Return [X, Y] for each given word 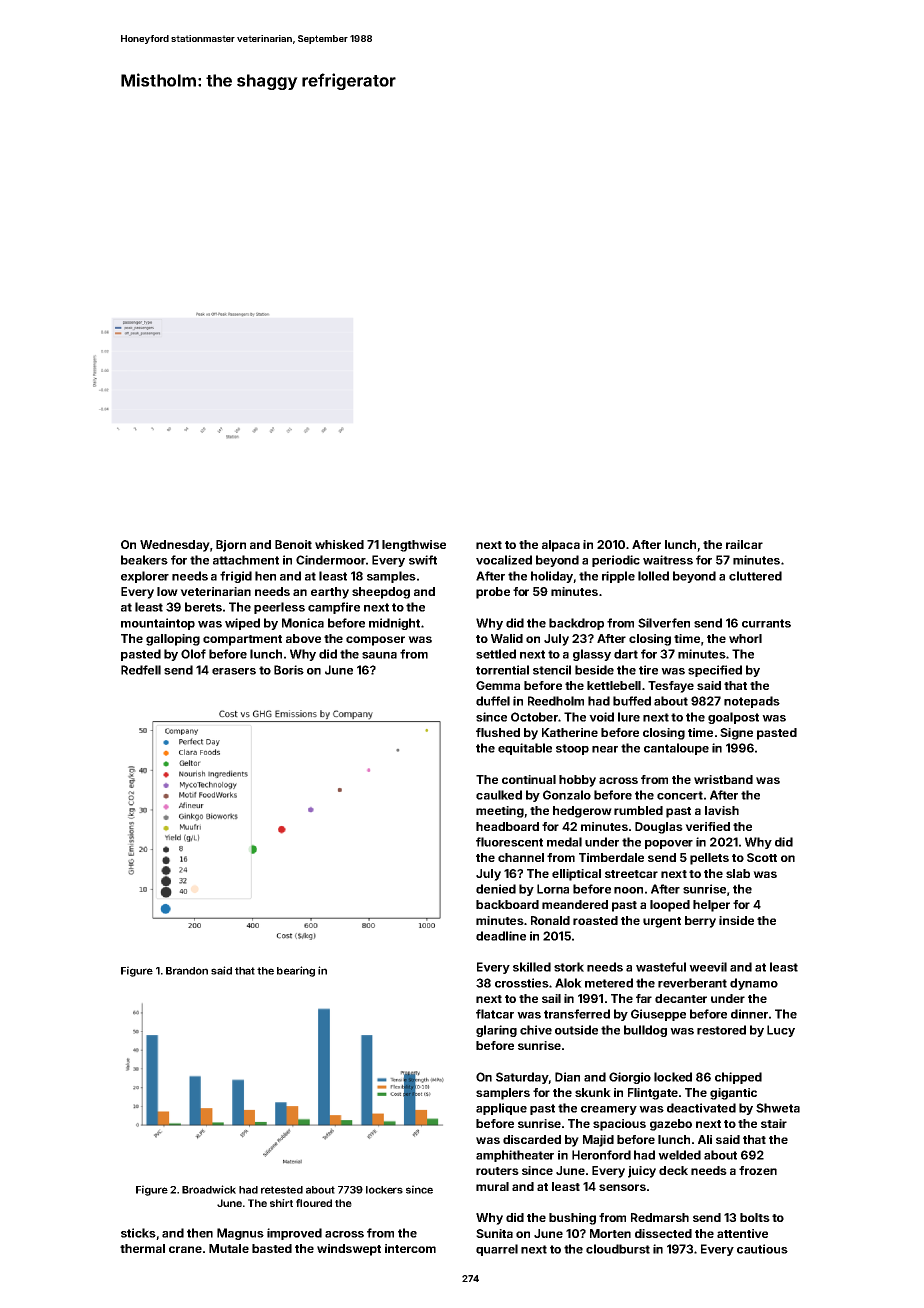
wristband [723, 779]
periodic [616, 561]
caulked [499, 795]
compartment [242, 640]
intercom [410, 1248]
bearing [296, 971]
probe [493, 593]
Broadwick [209, 1189]
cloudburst [618, 1249]
